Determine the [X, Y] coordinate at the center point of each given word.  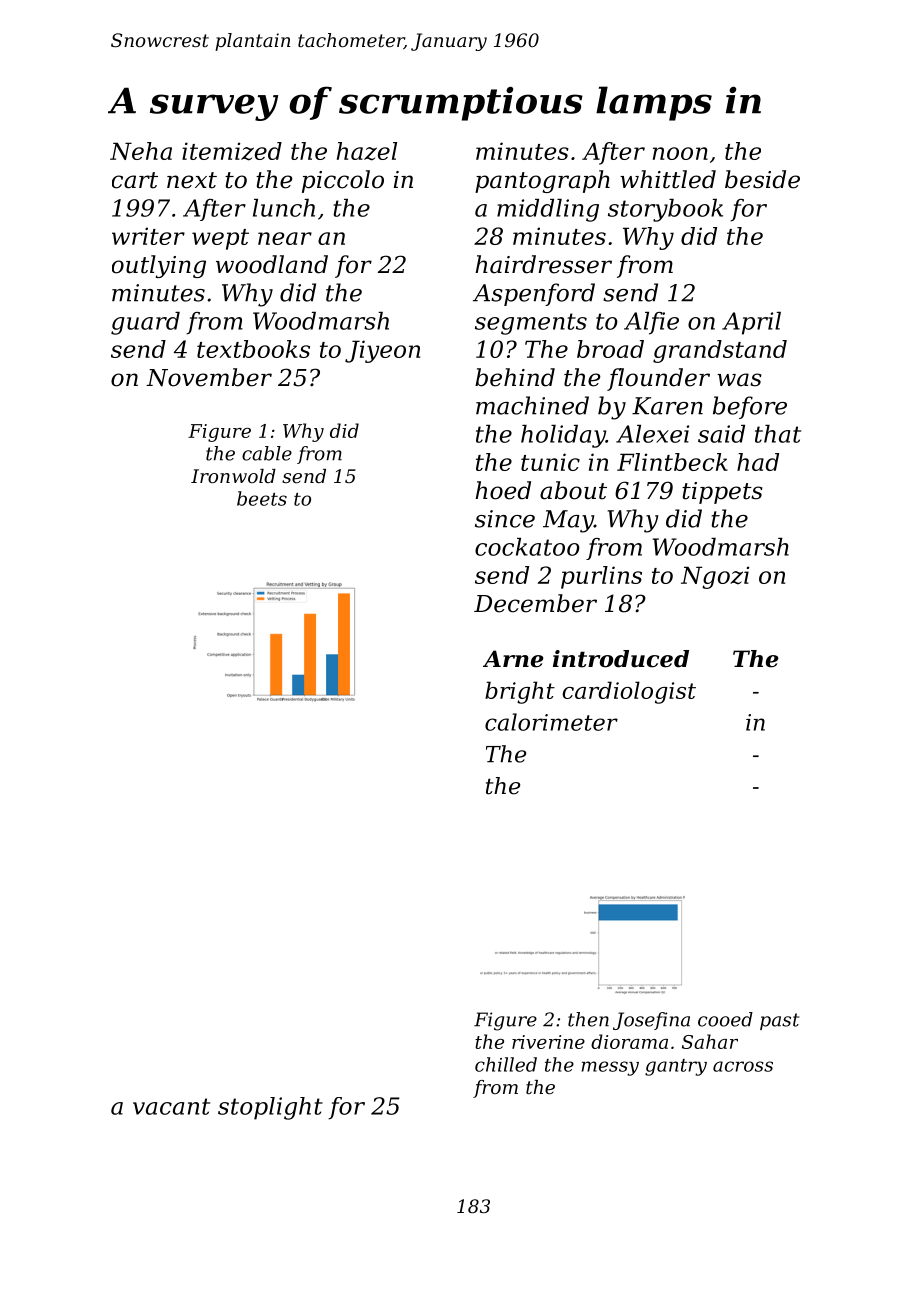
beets [262, 498]
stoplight [270, 1108]
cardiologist [629, 692]
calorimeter [551, 722]
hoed [503, 490]
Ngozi [715, 577]
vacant [171, 1106]
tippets [722, 493]
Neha [141, 151]
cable [267, 453]
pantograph [542, 181]
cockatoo [527, 547]
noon [680, 153]
